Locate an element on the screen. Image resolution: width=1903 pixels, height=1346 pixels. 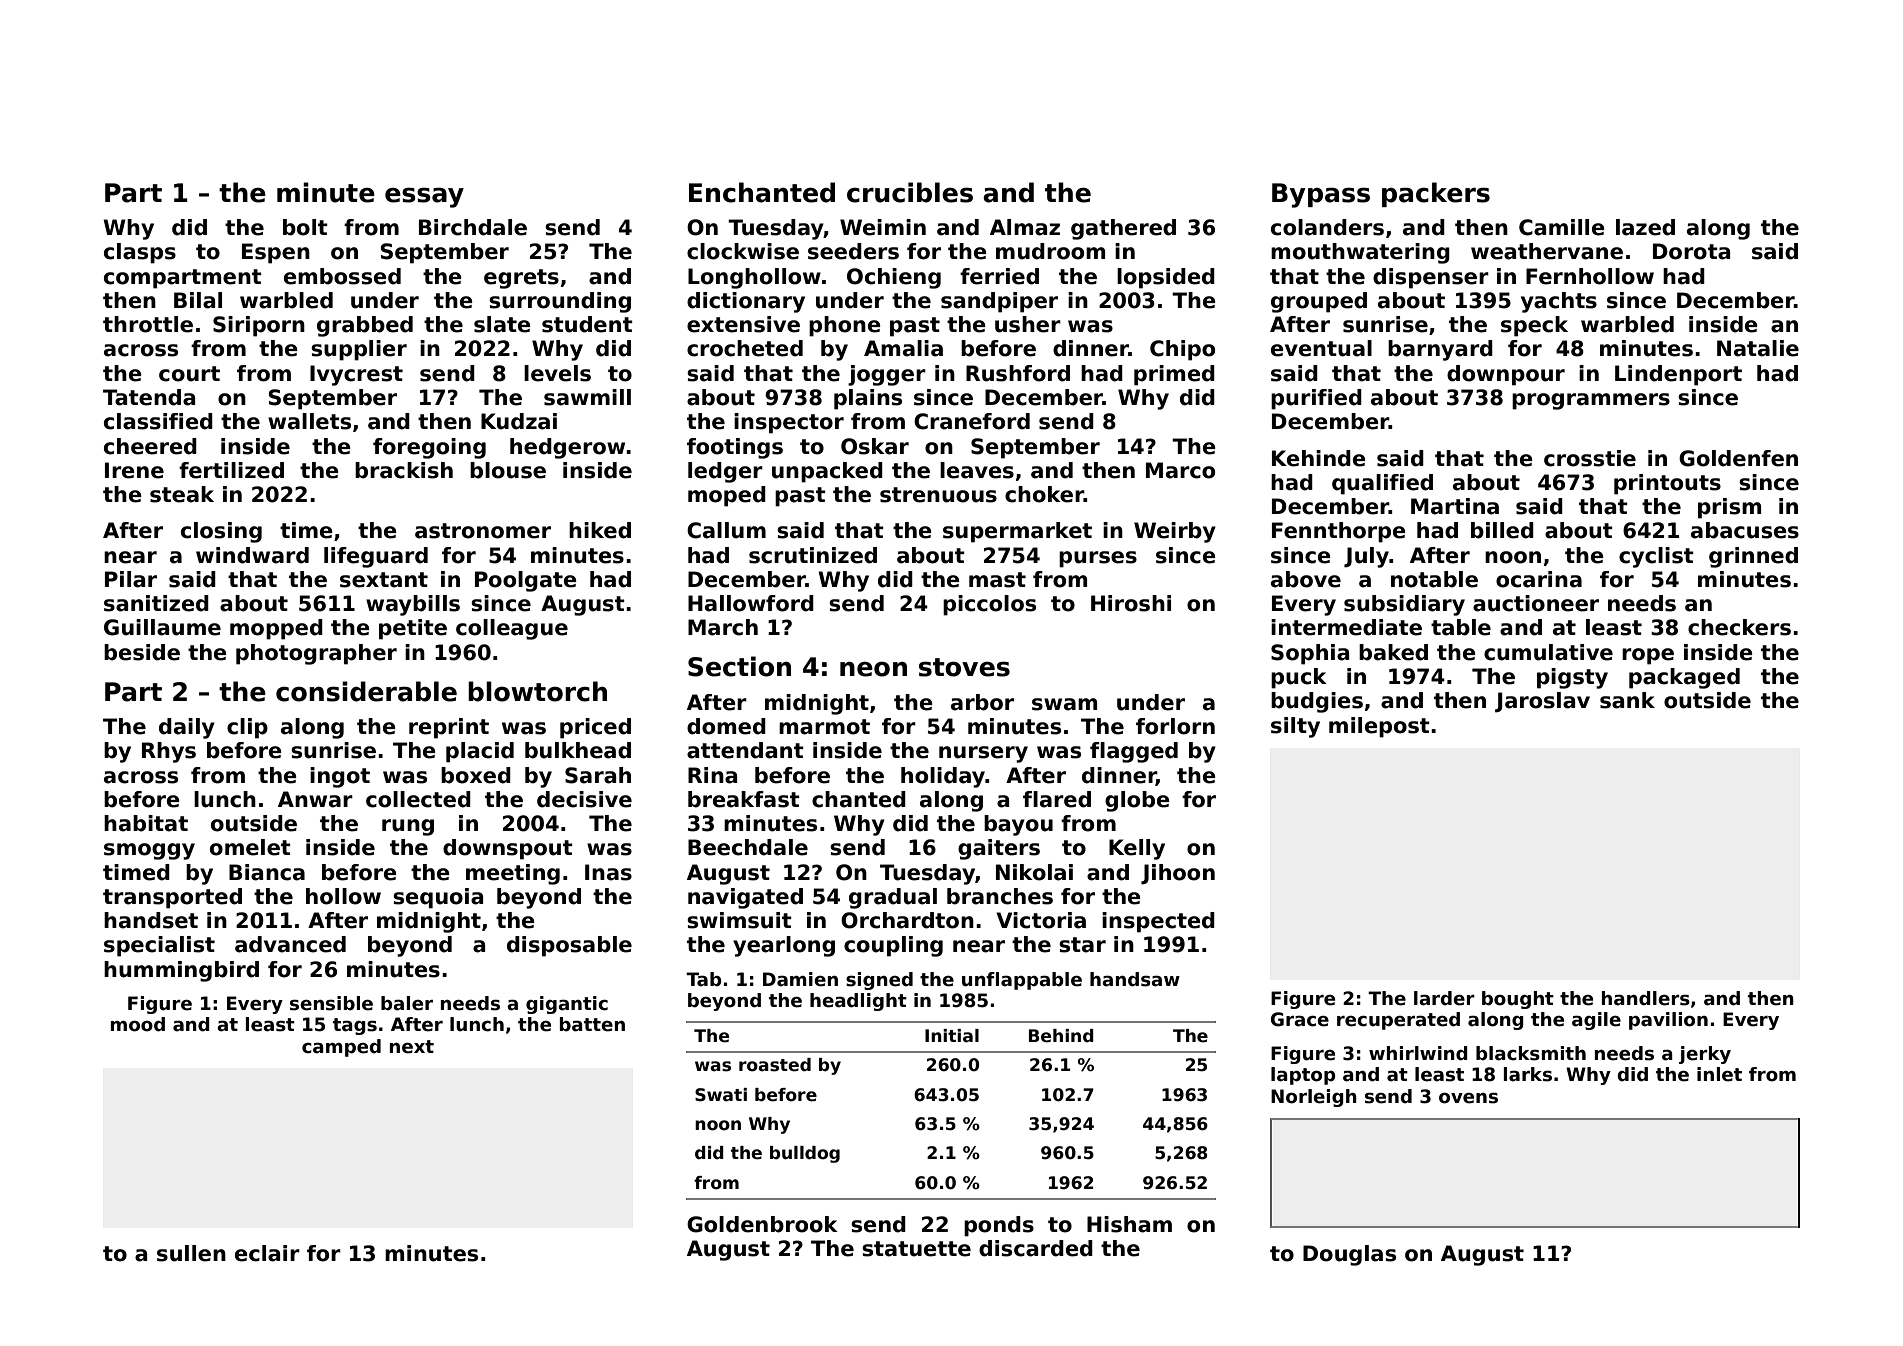
checkers is located at coordinates (1739, 627).
